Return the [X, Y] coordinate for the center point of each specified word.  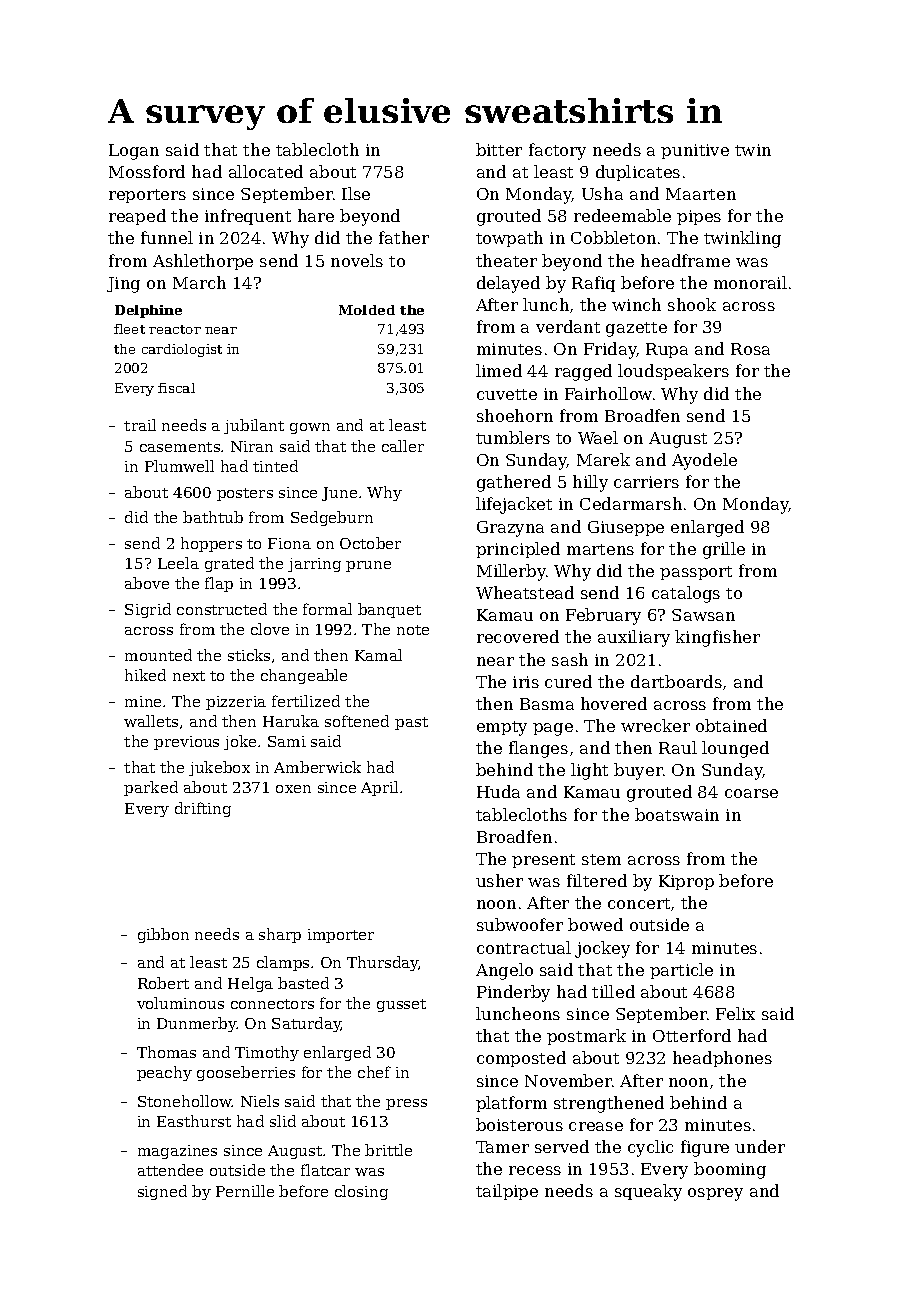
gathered [514, 483]
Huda [498, 791]
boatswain [677, 814]
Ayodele [704, 461]
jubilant [254, 426]
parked [151, 788]
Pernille [245, 1191]
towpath [509, 239]
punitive [695, 151]
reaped [137, 217]
